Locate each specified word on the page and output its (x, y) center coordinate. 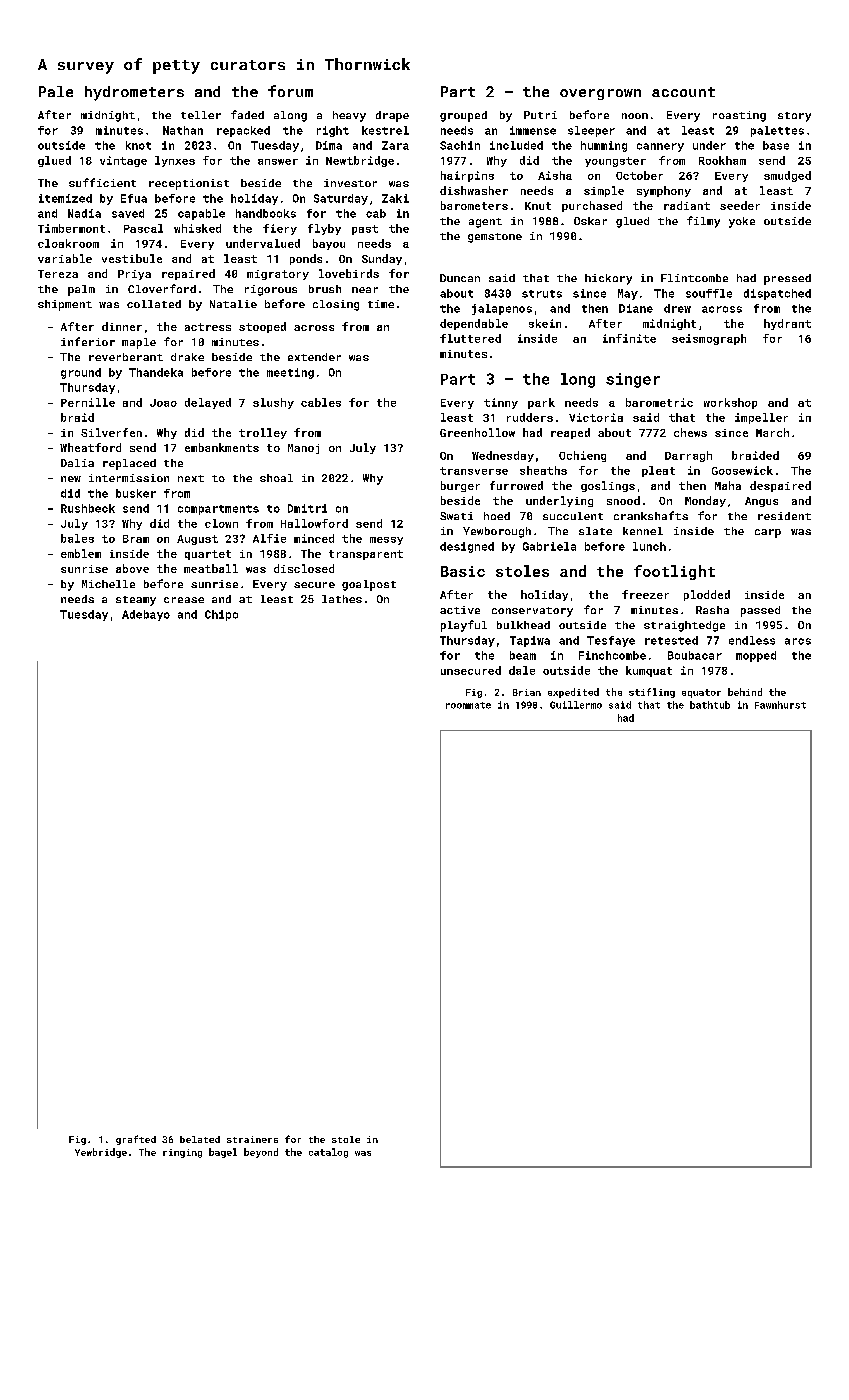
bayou (329, 244)
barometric (659, 402)
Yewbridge (101, 1153)
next (191, 478)
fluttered (470, 338)
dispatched (777, 294)
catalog (328, 1153)
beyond (261, 1153)
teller (201, 115)
